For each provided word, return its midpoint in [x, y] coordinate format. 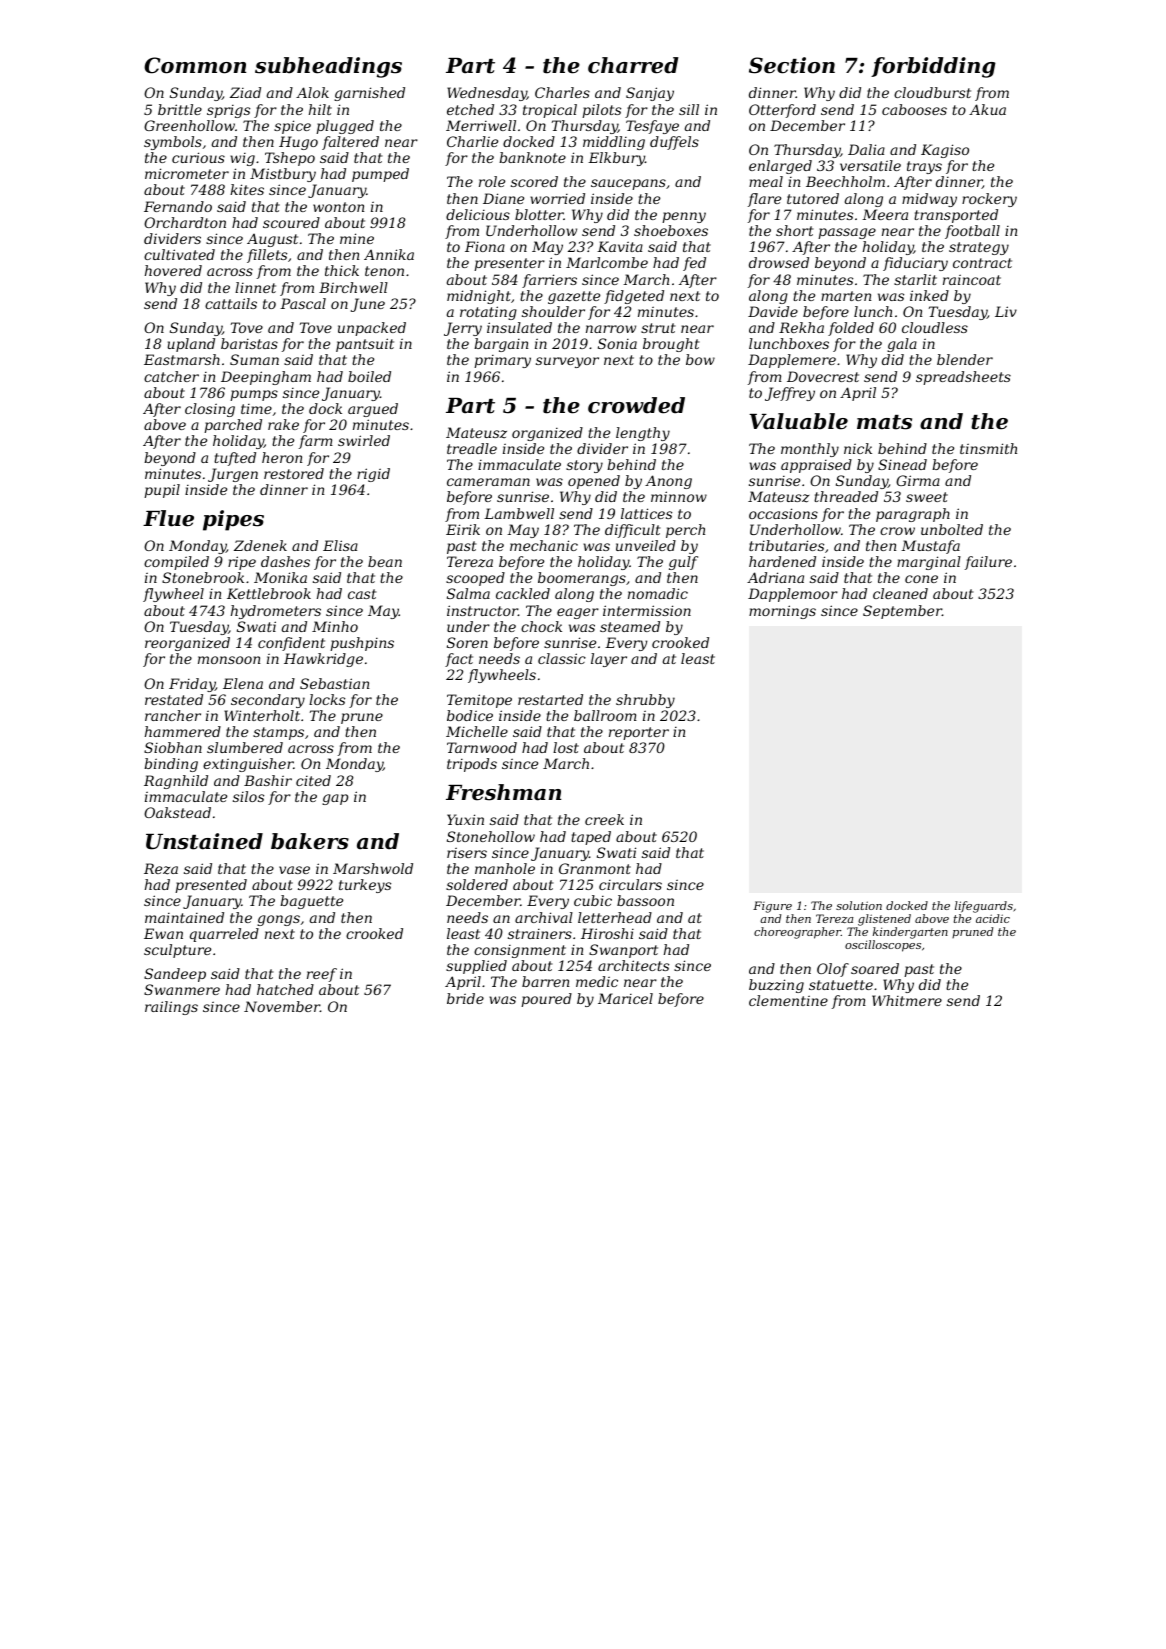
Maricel [625, 998]
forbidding [933, 67]
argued [373, 410]
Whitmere [907, 1000]
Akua [987, 109]
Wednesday [487, 94]
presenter [509, 264]
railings [171, 1008]
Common [195, 65]
